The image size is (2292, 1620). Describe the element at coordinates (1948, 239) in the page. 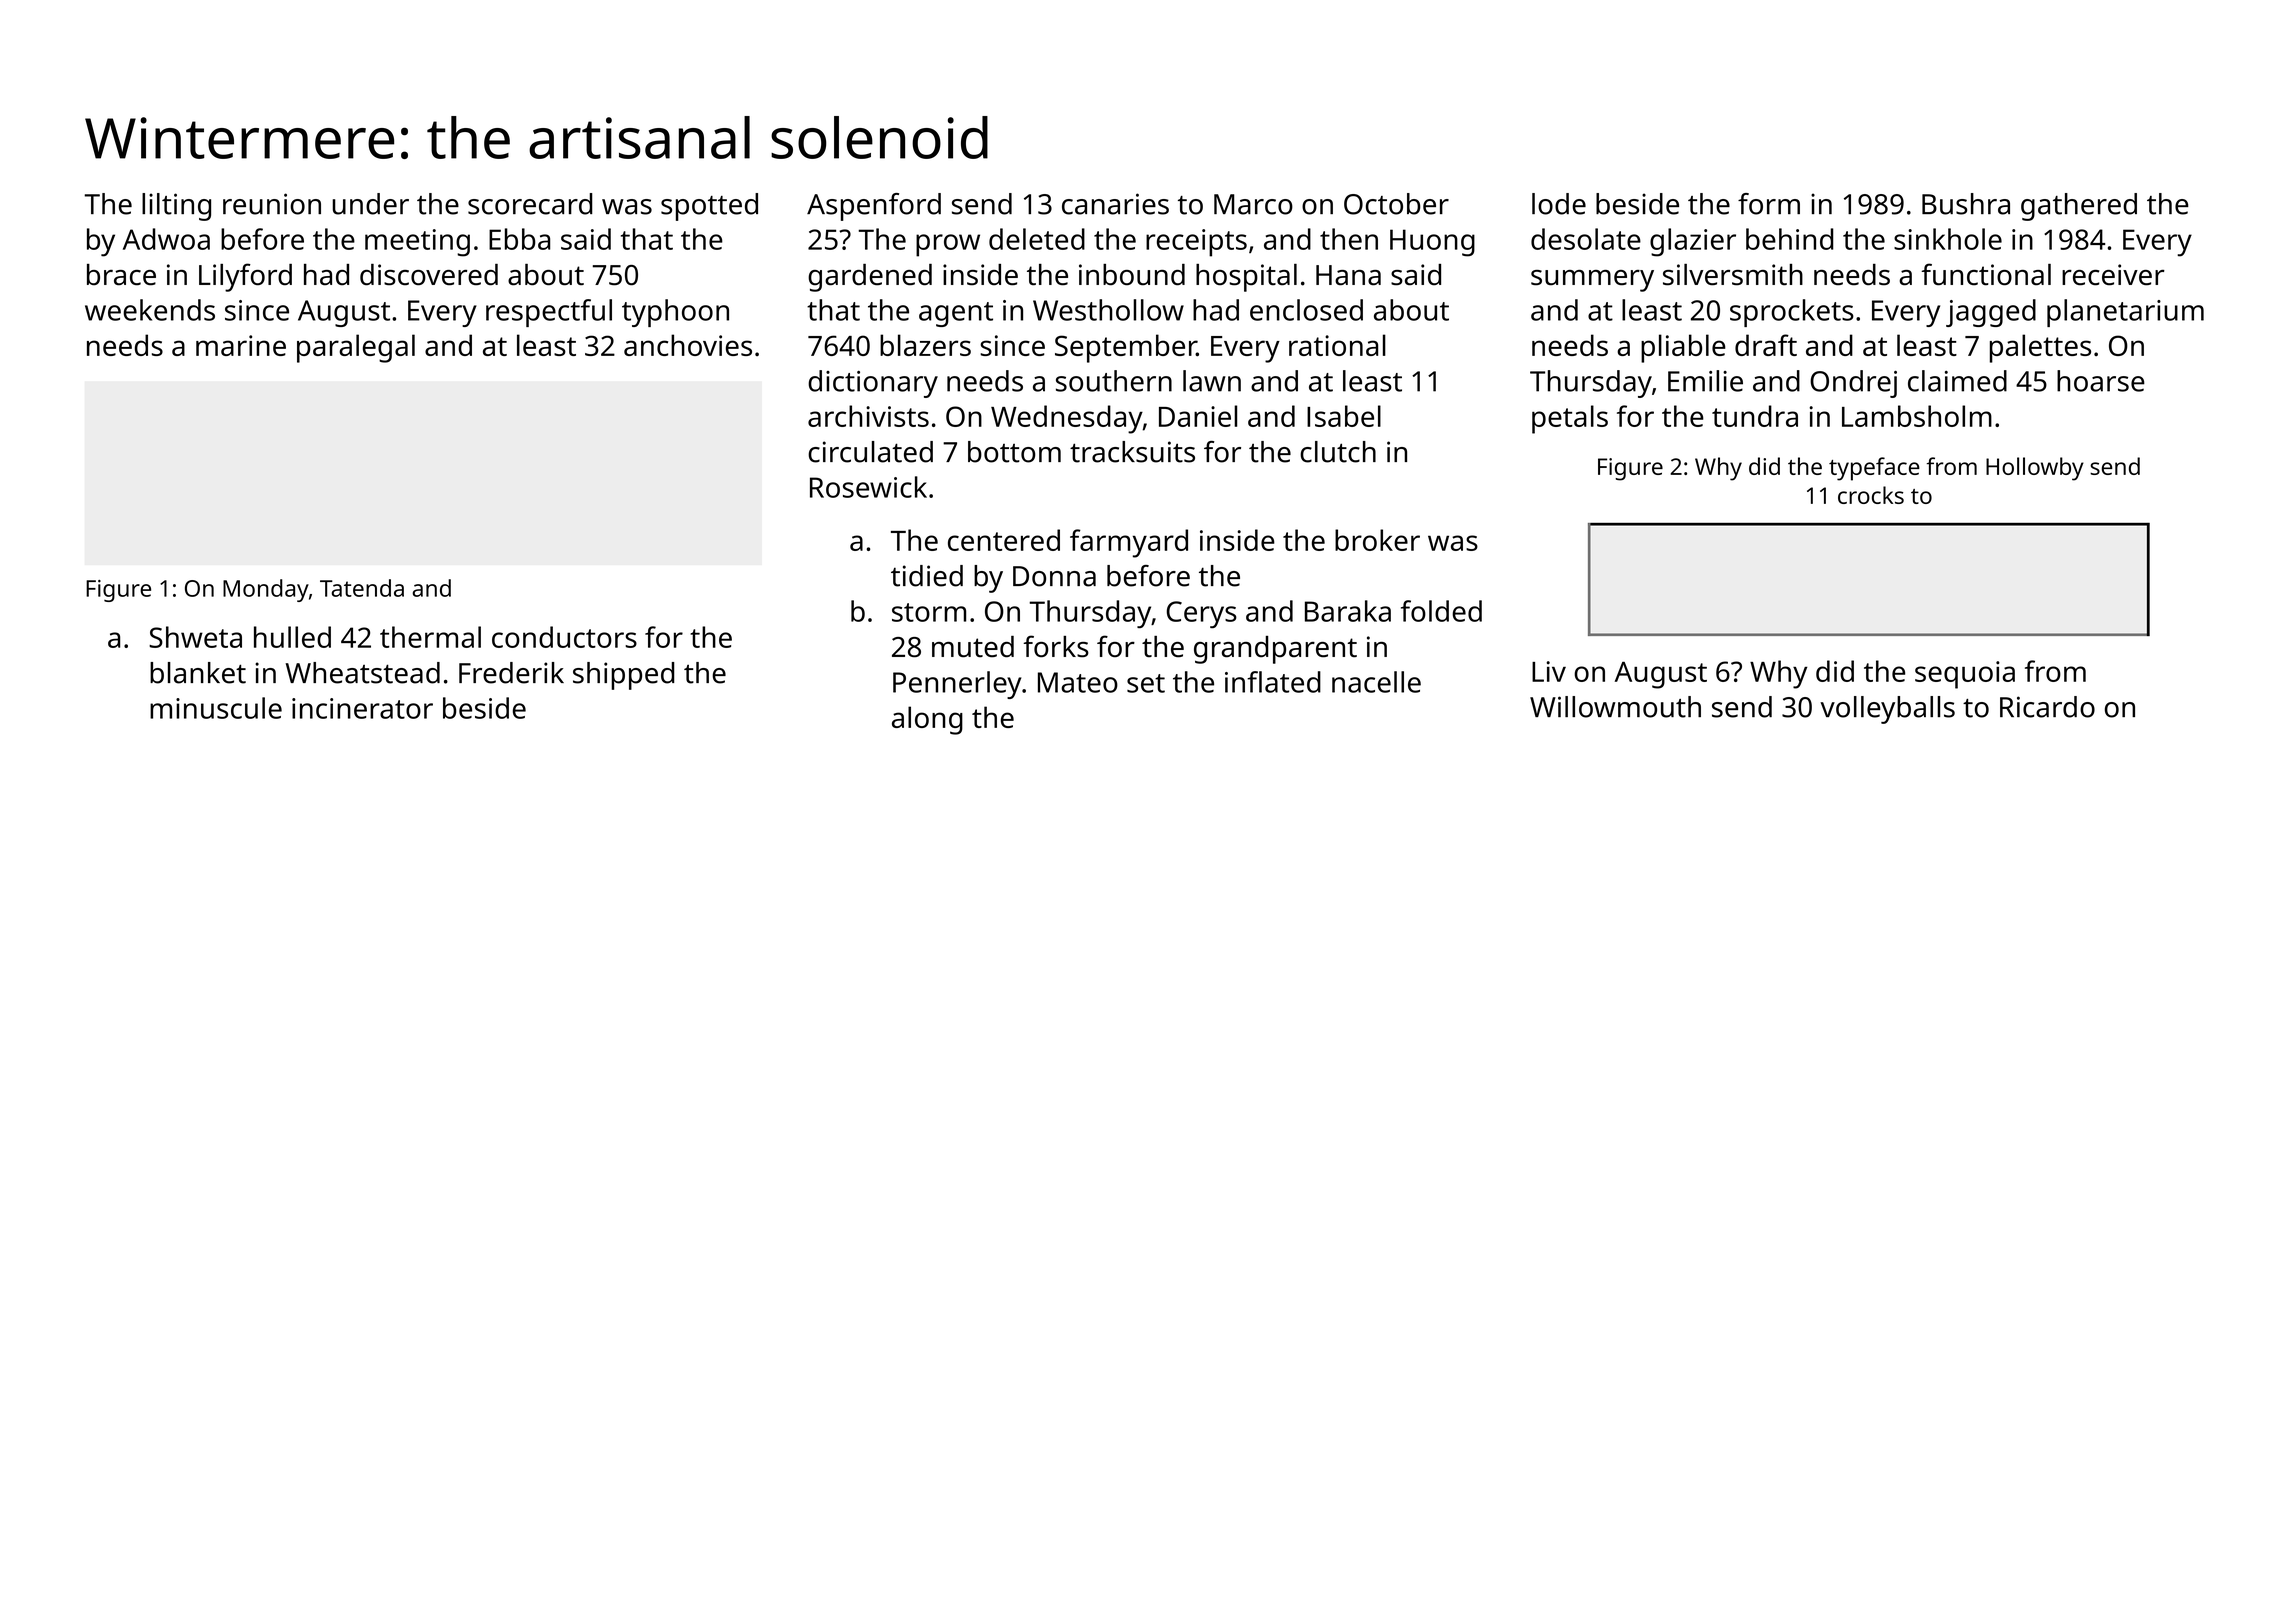

I see `sinkhole` at that location.
